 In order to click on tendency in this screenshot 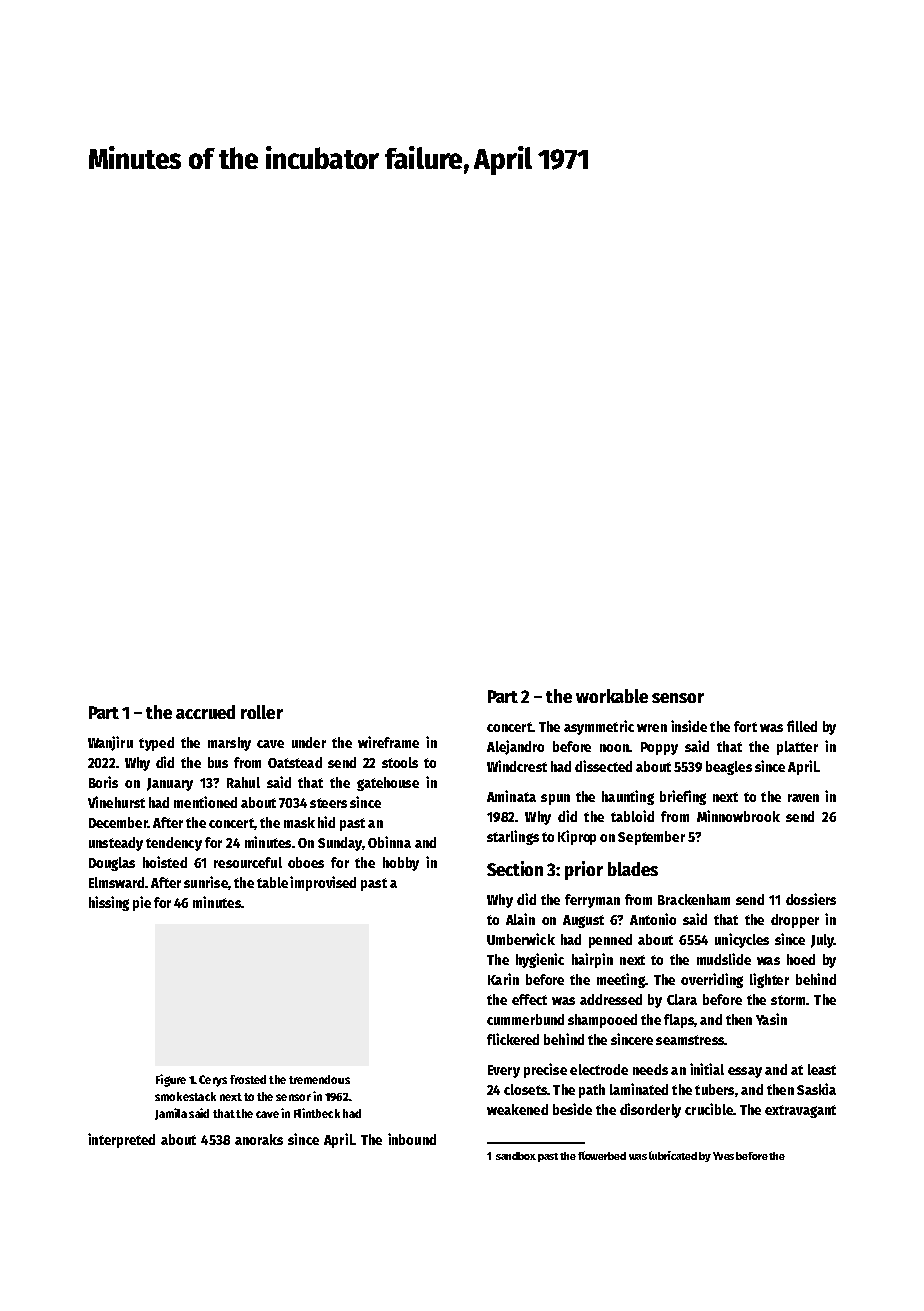, I will do `click(174, 844)`.
